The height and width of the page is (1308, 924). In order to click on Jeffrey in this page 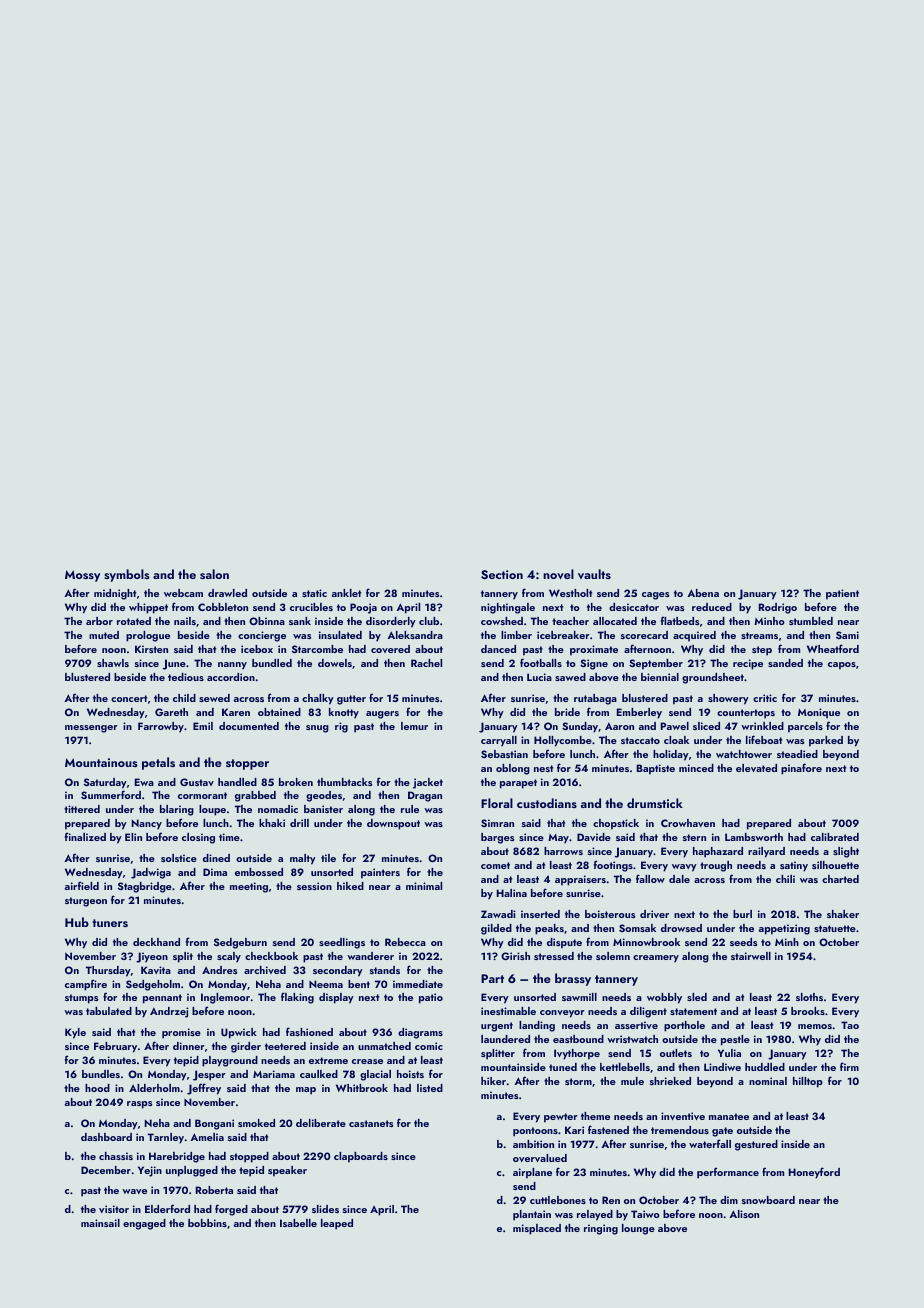, I will do `click(204, 1089)`.
